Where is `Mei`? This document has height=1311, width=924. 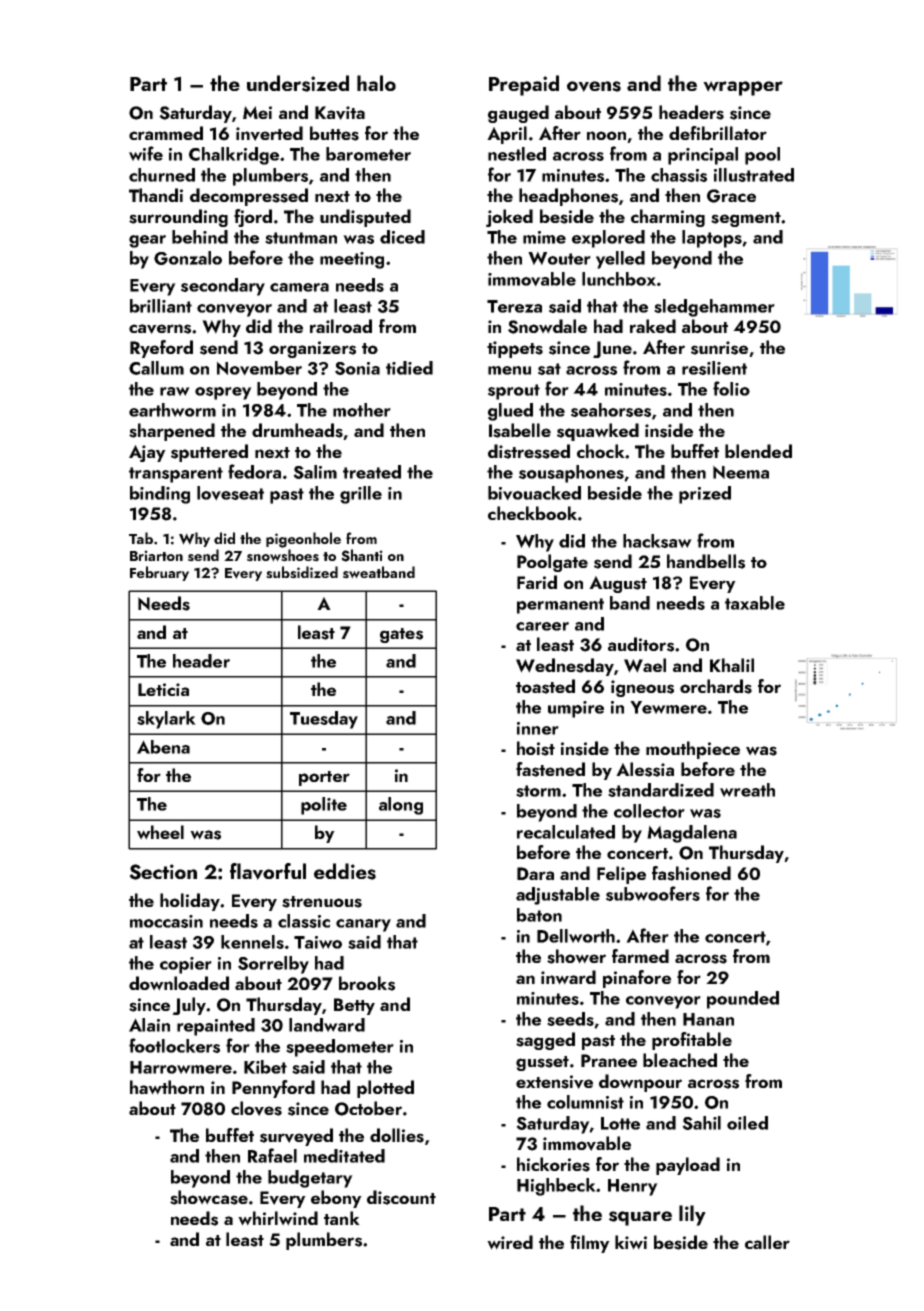
Mei is located at coordinates (257, 112).
